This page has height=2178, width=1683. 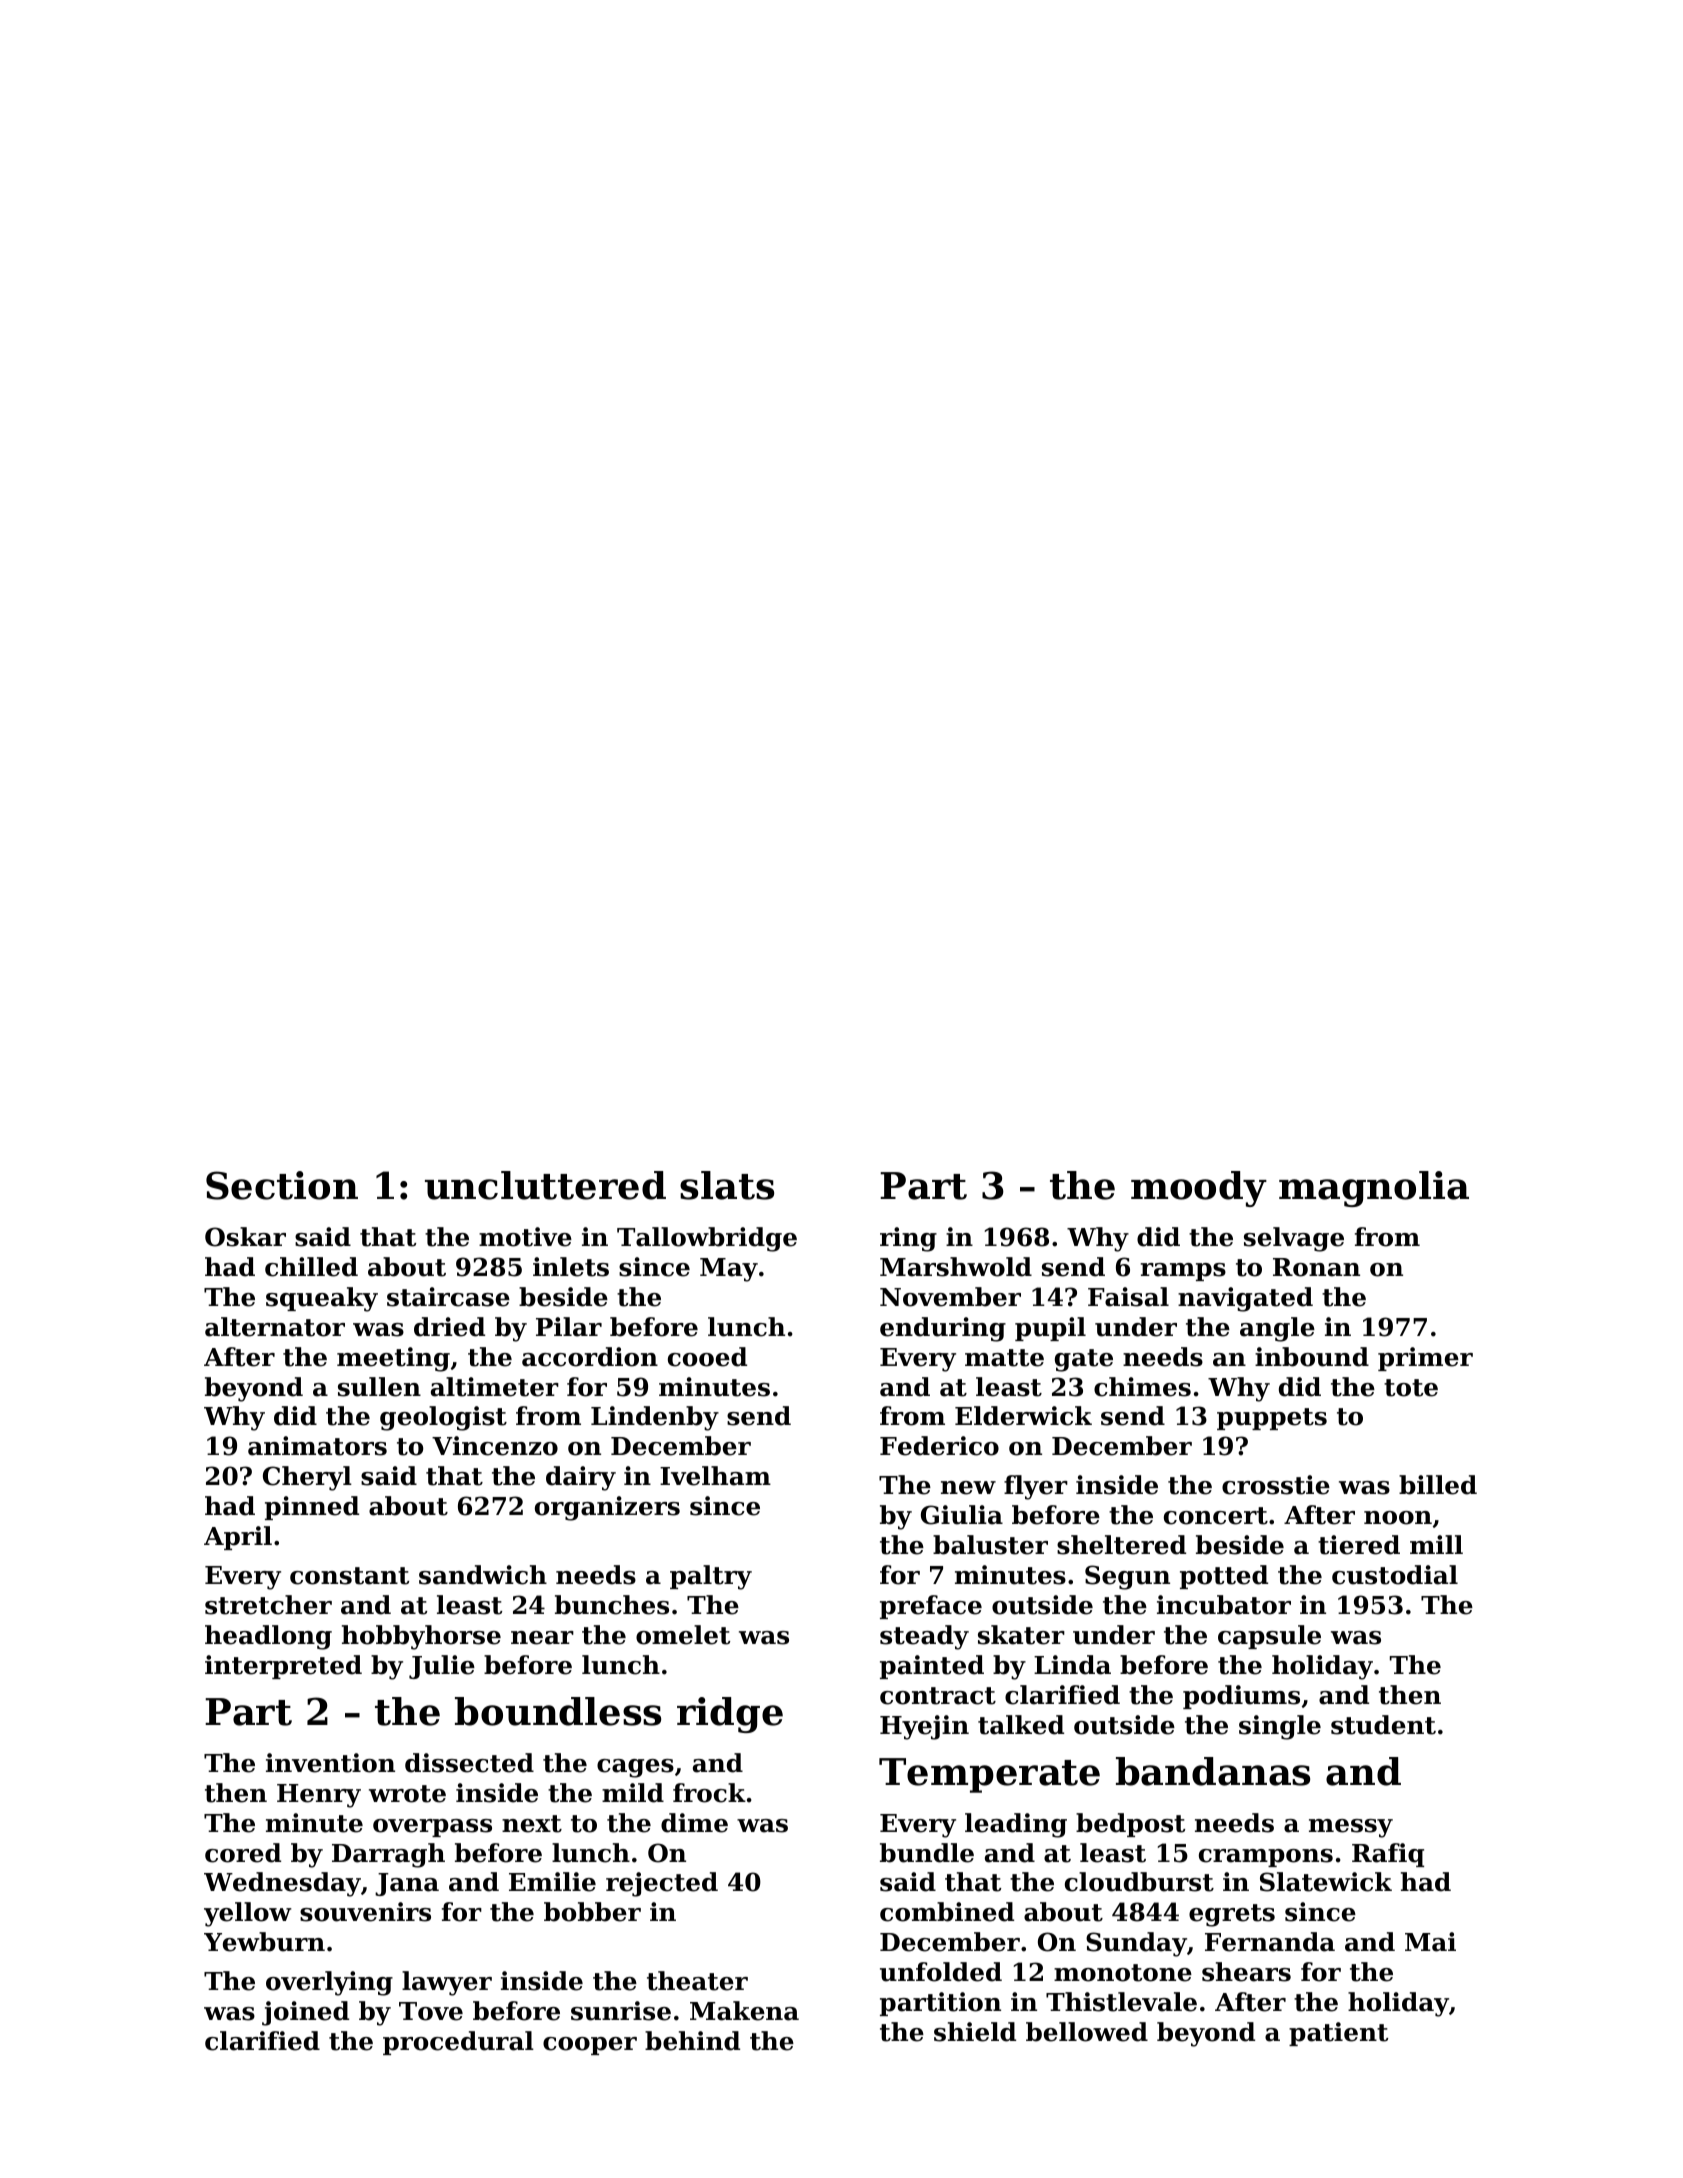 What do you see at coordinates (421, 1637) in the page?
I see `hobbyhorse` at bounding box center [421, 1637].
